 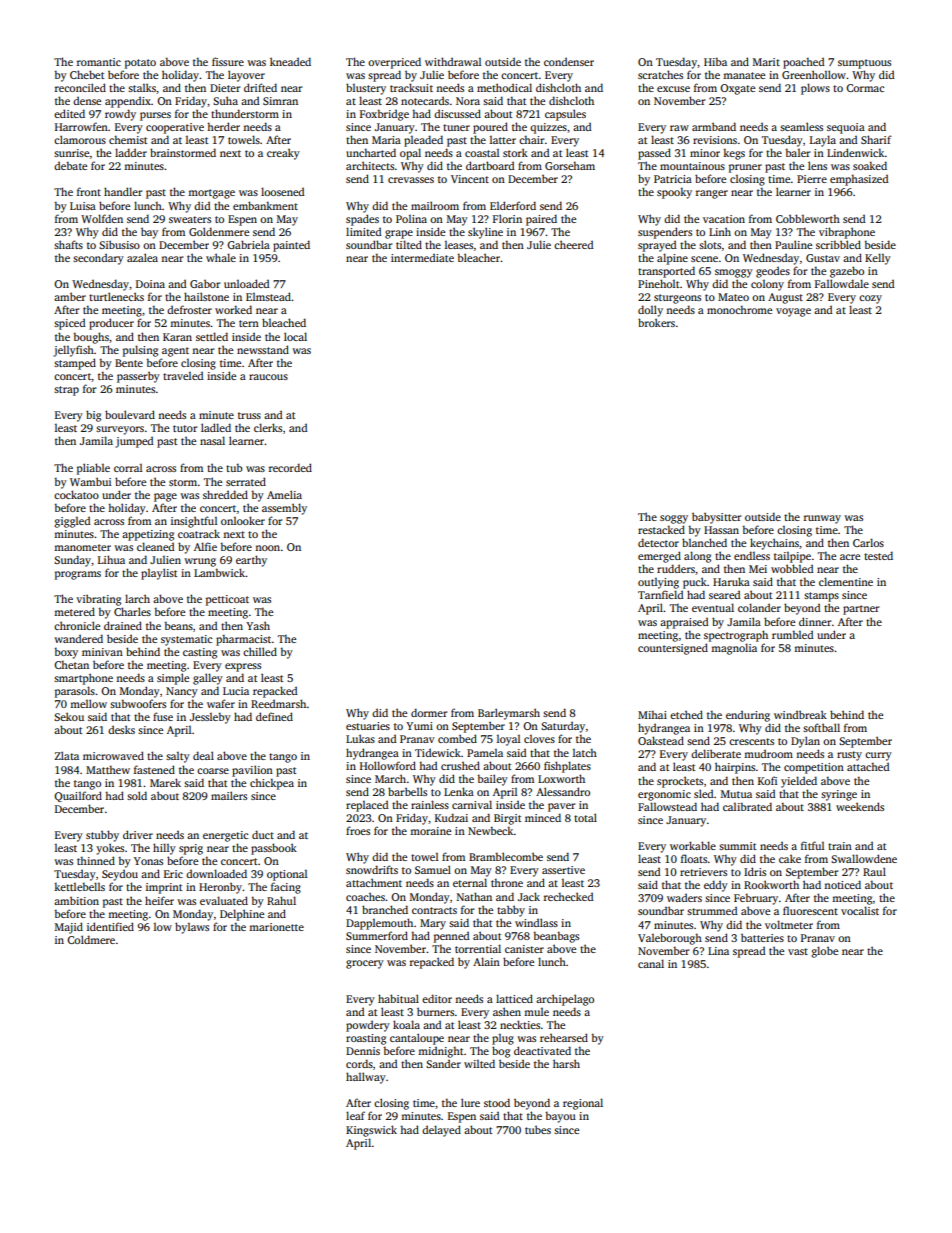 I want to click on layover, so click(x=246, y=76).
